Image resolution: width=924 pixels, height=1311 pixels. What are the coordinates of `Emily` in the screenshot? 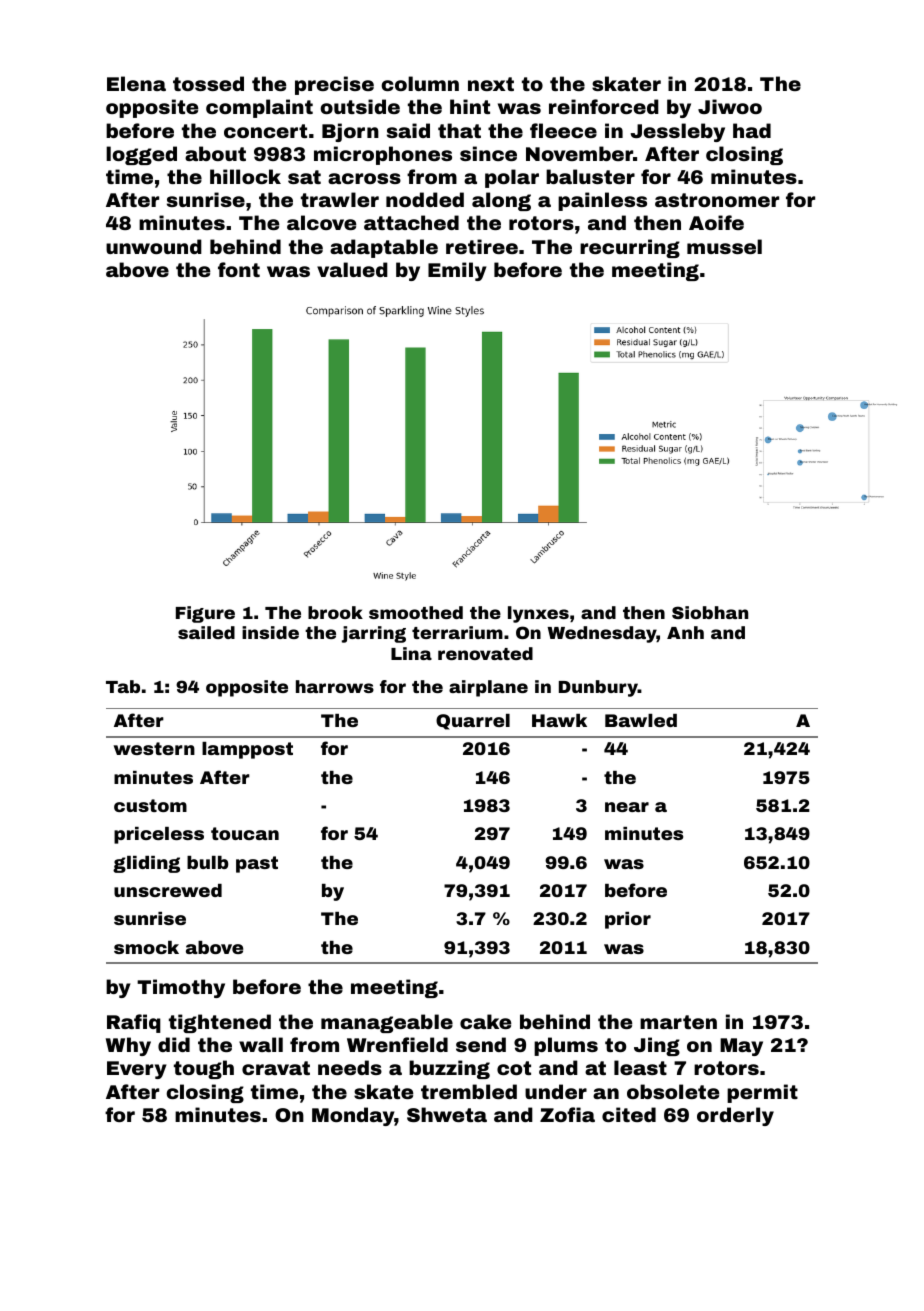 It's located at (457, 271).
